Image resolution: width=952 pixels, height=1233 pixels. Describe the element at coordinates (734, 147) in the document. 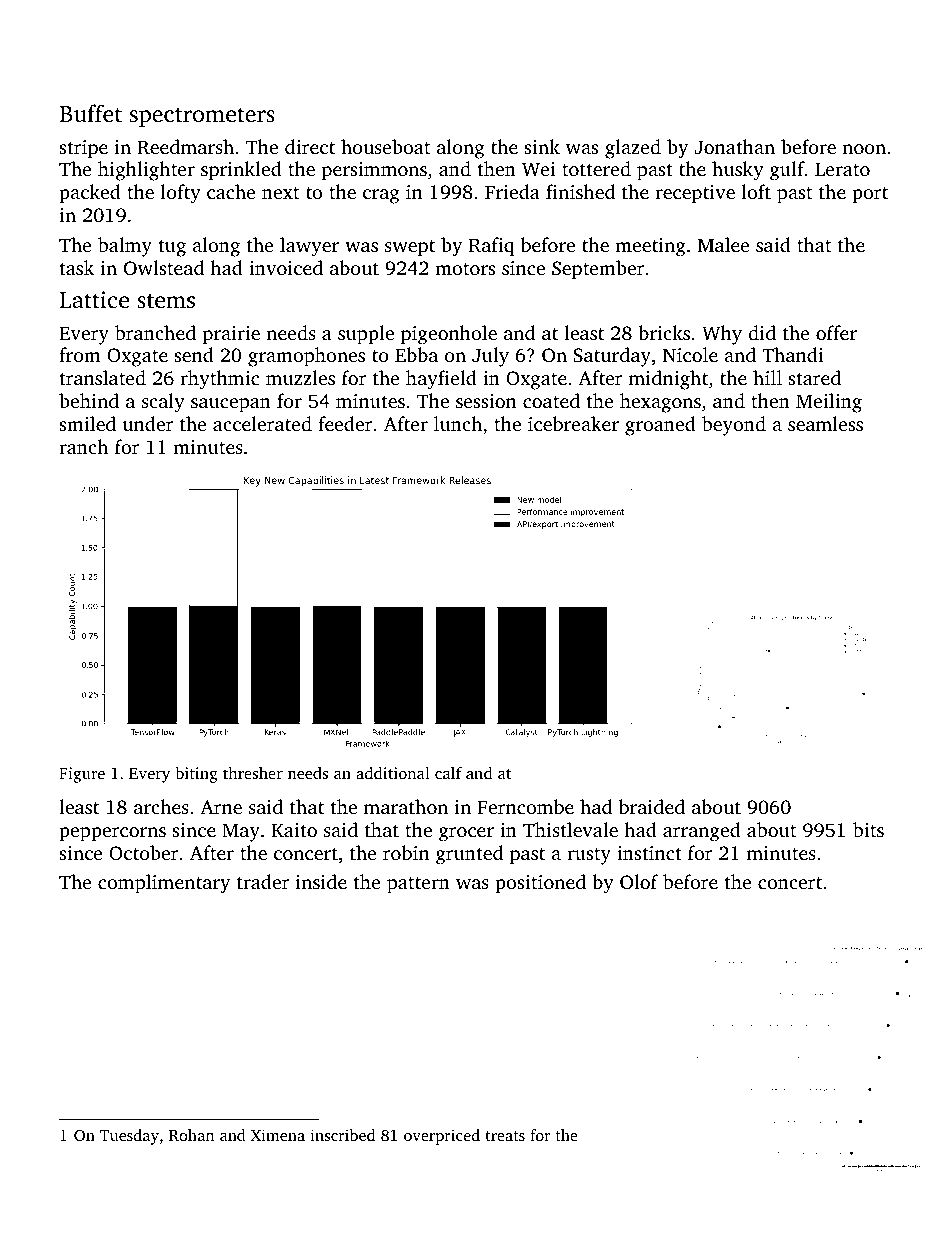

I see `Jonathan` at that location.
